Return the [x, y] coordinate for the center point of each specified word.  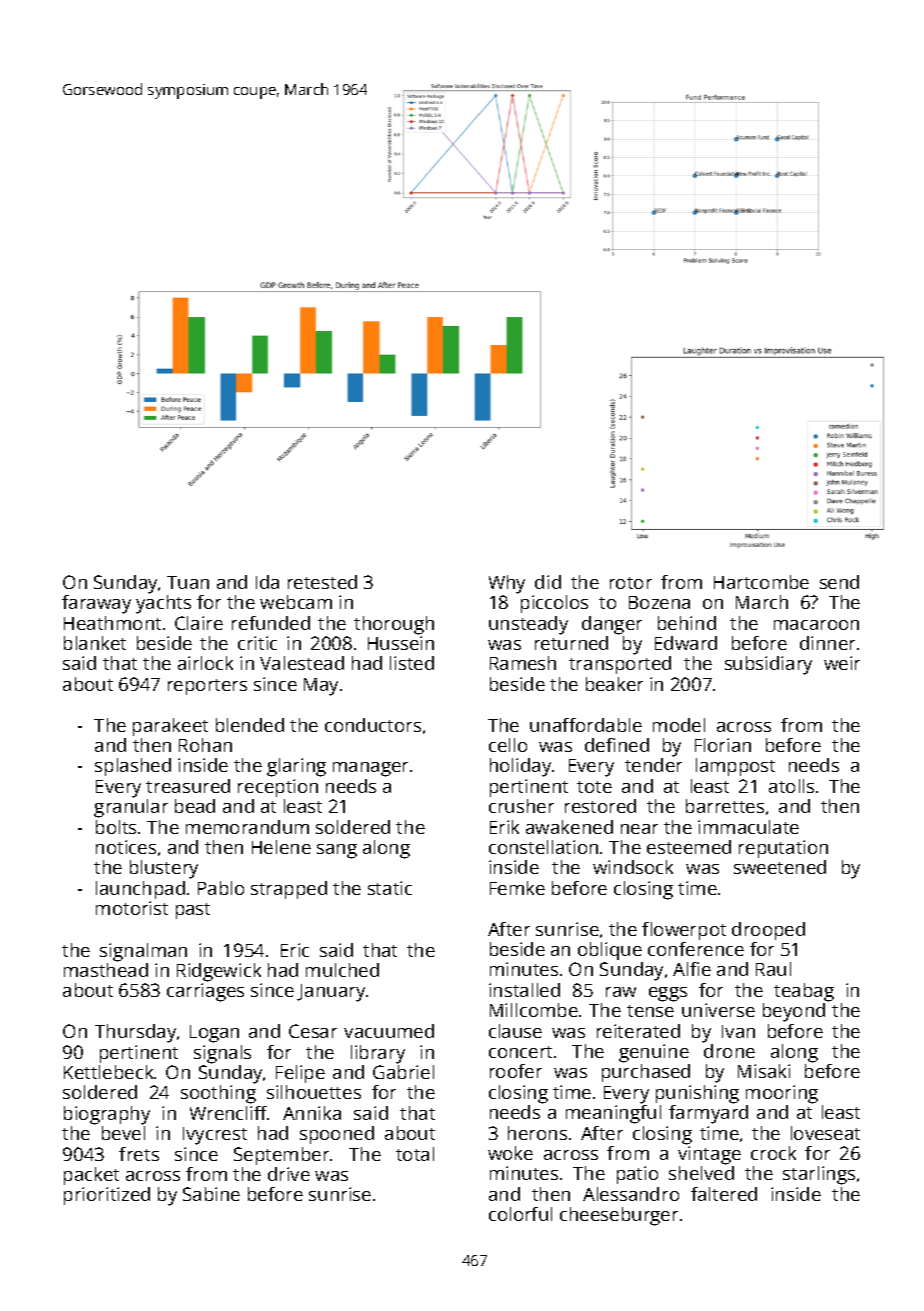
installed [524, 990]
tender [653, 765]
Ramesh [523, 663]
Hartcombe [761, 582]
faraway [96, 604]
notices [126, 847]
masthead [106, 970]
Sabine [211, 1194]
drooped [768, 931]
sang [337, 851]
